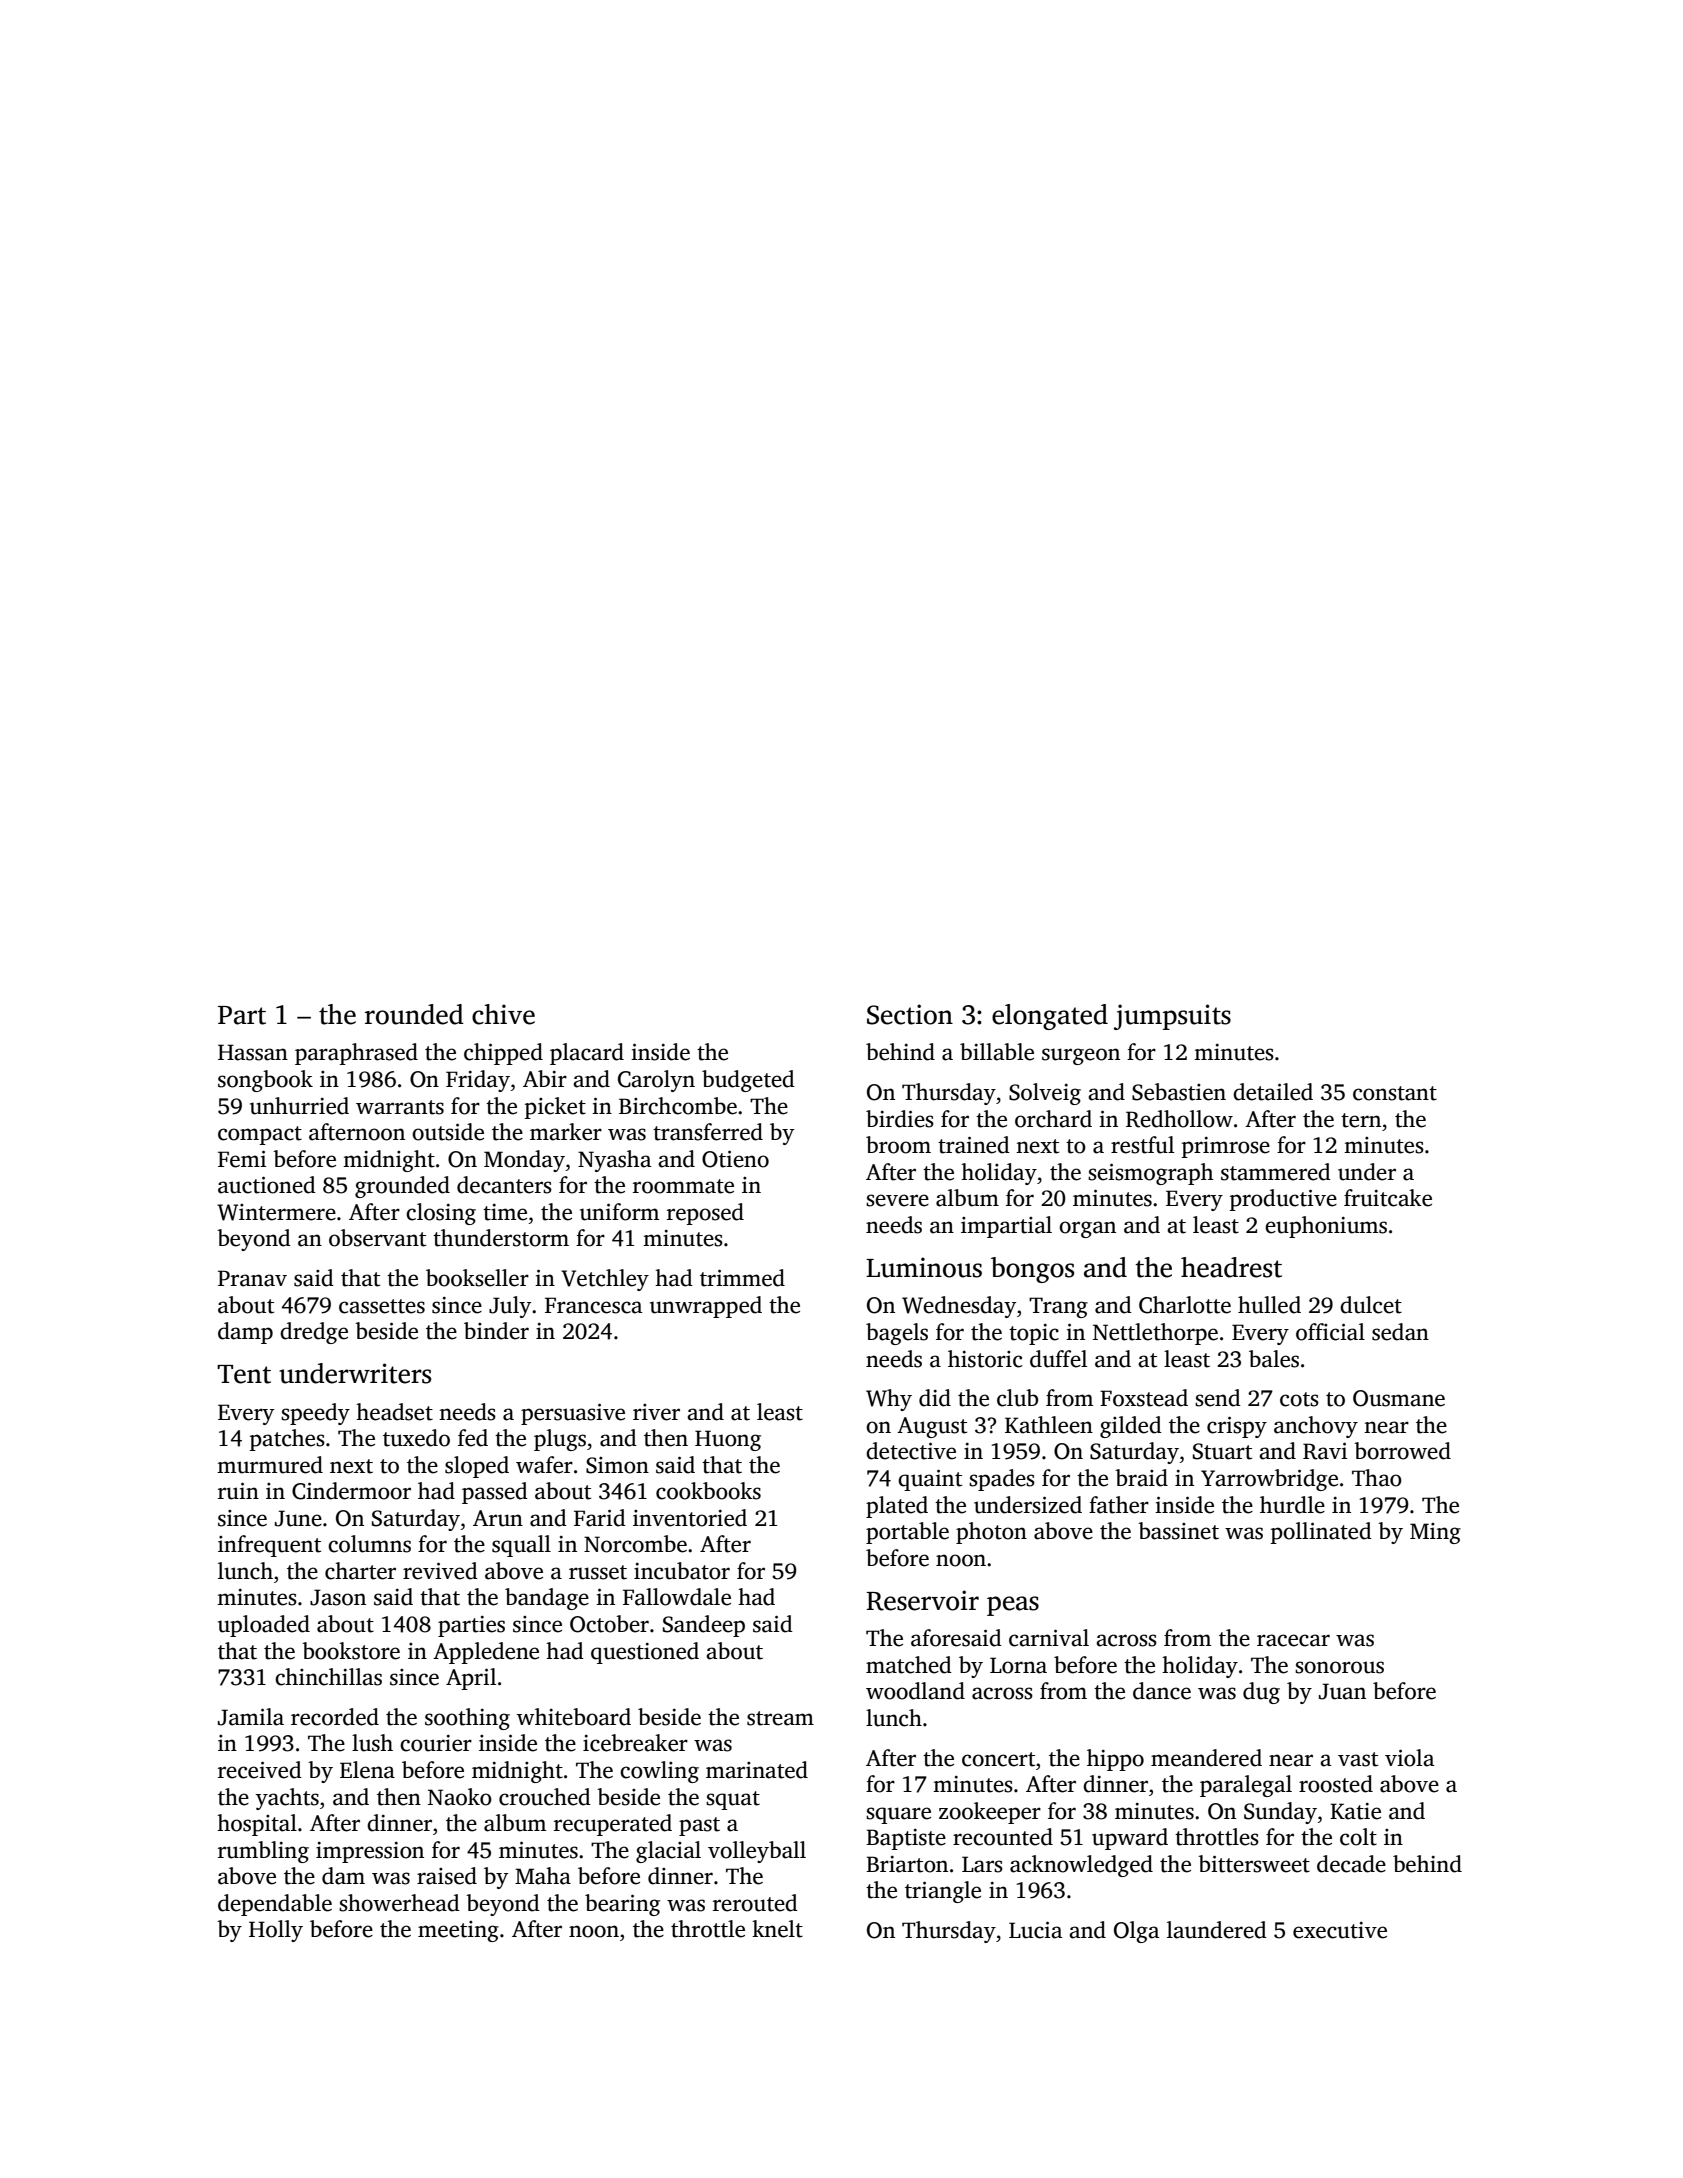 This image has width=1683, height=2178. Describe the element at coordinates (503, 1014) in the image. I see `chive` at that location.
